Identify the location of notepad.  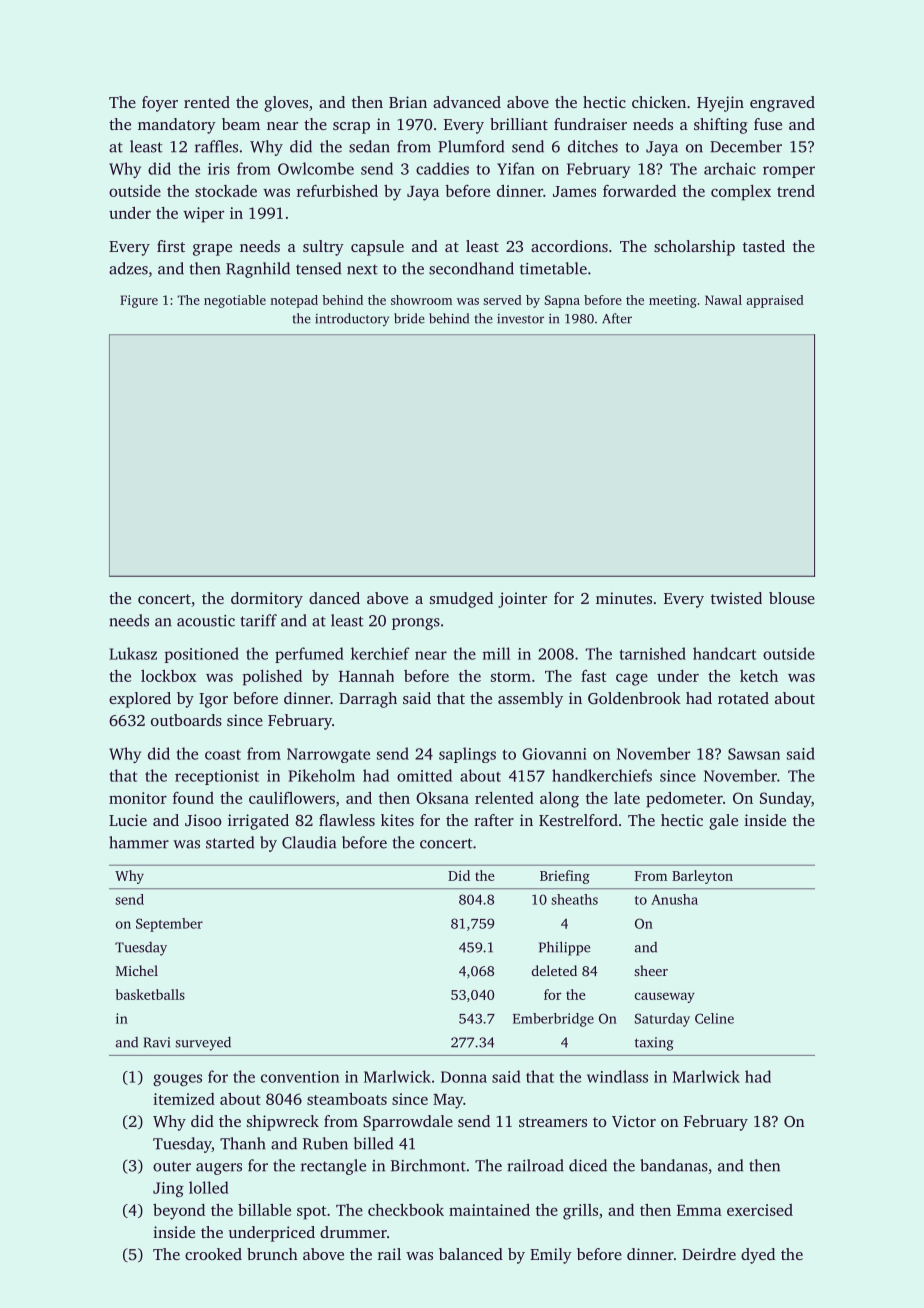
(294, 301).
